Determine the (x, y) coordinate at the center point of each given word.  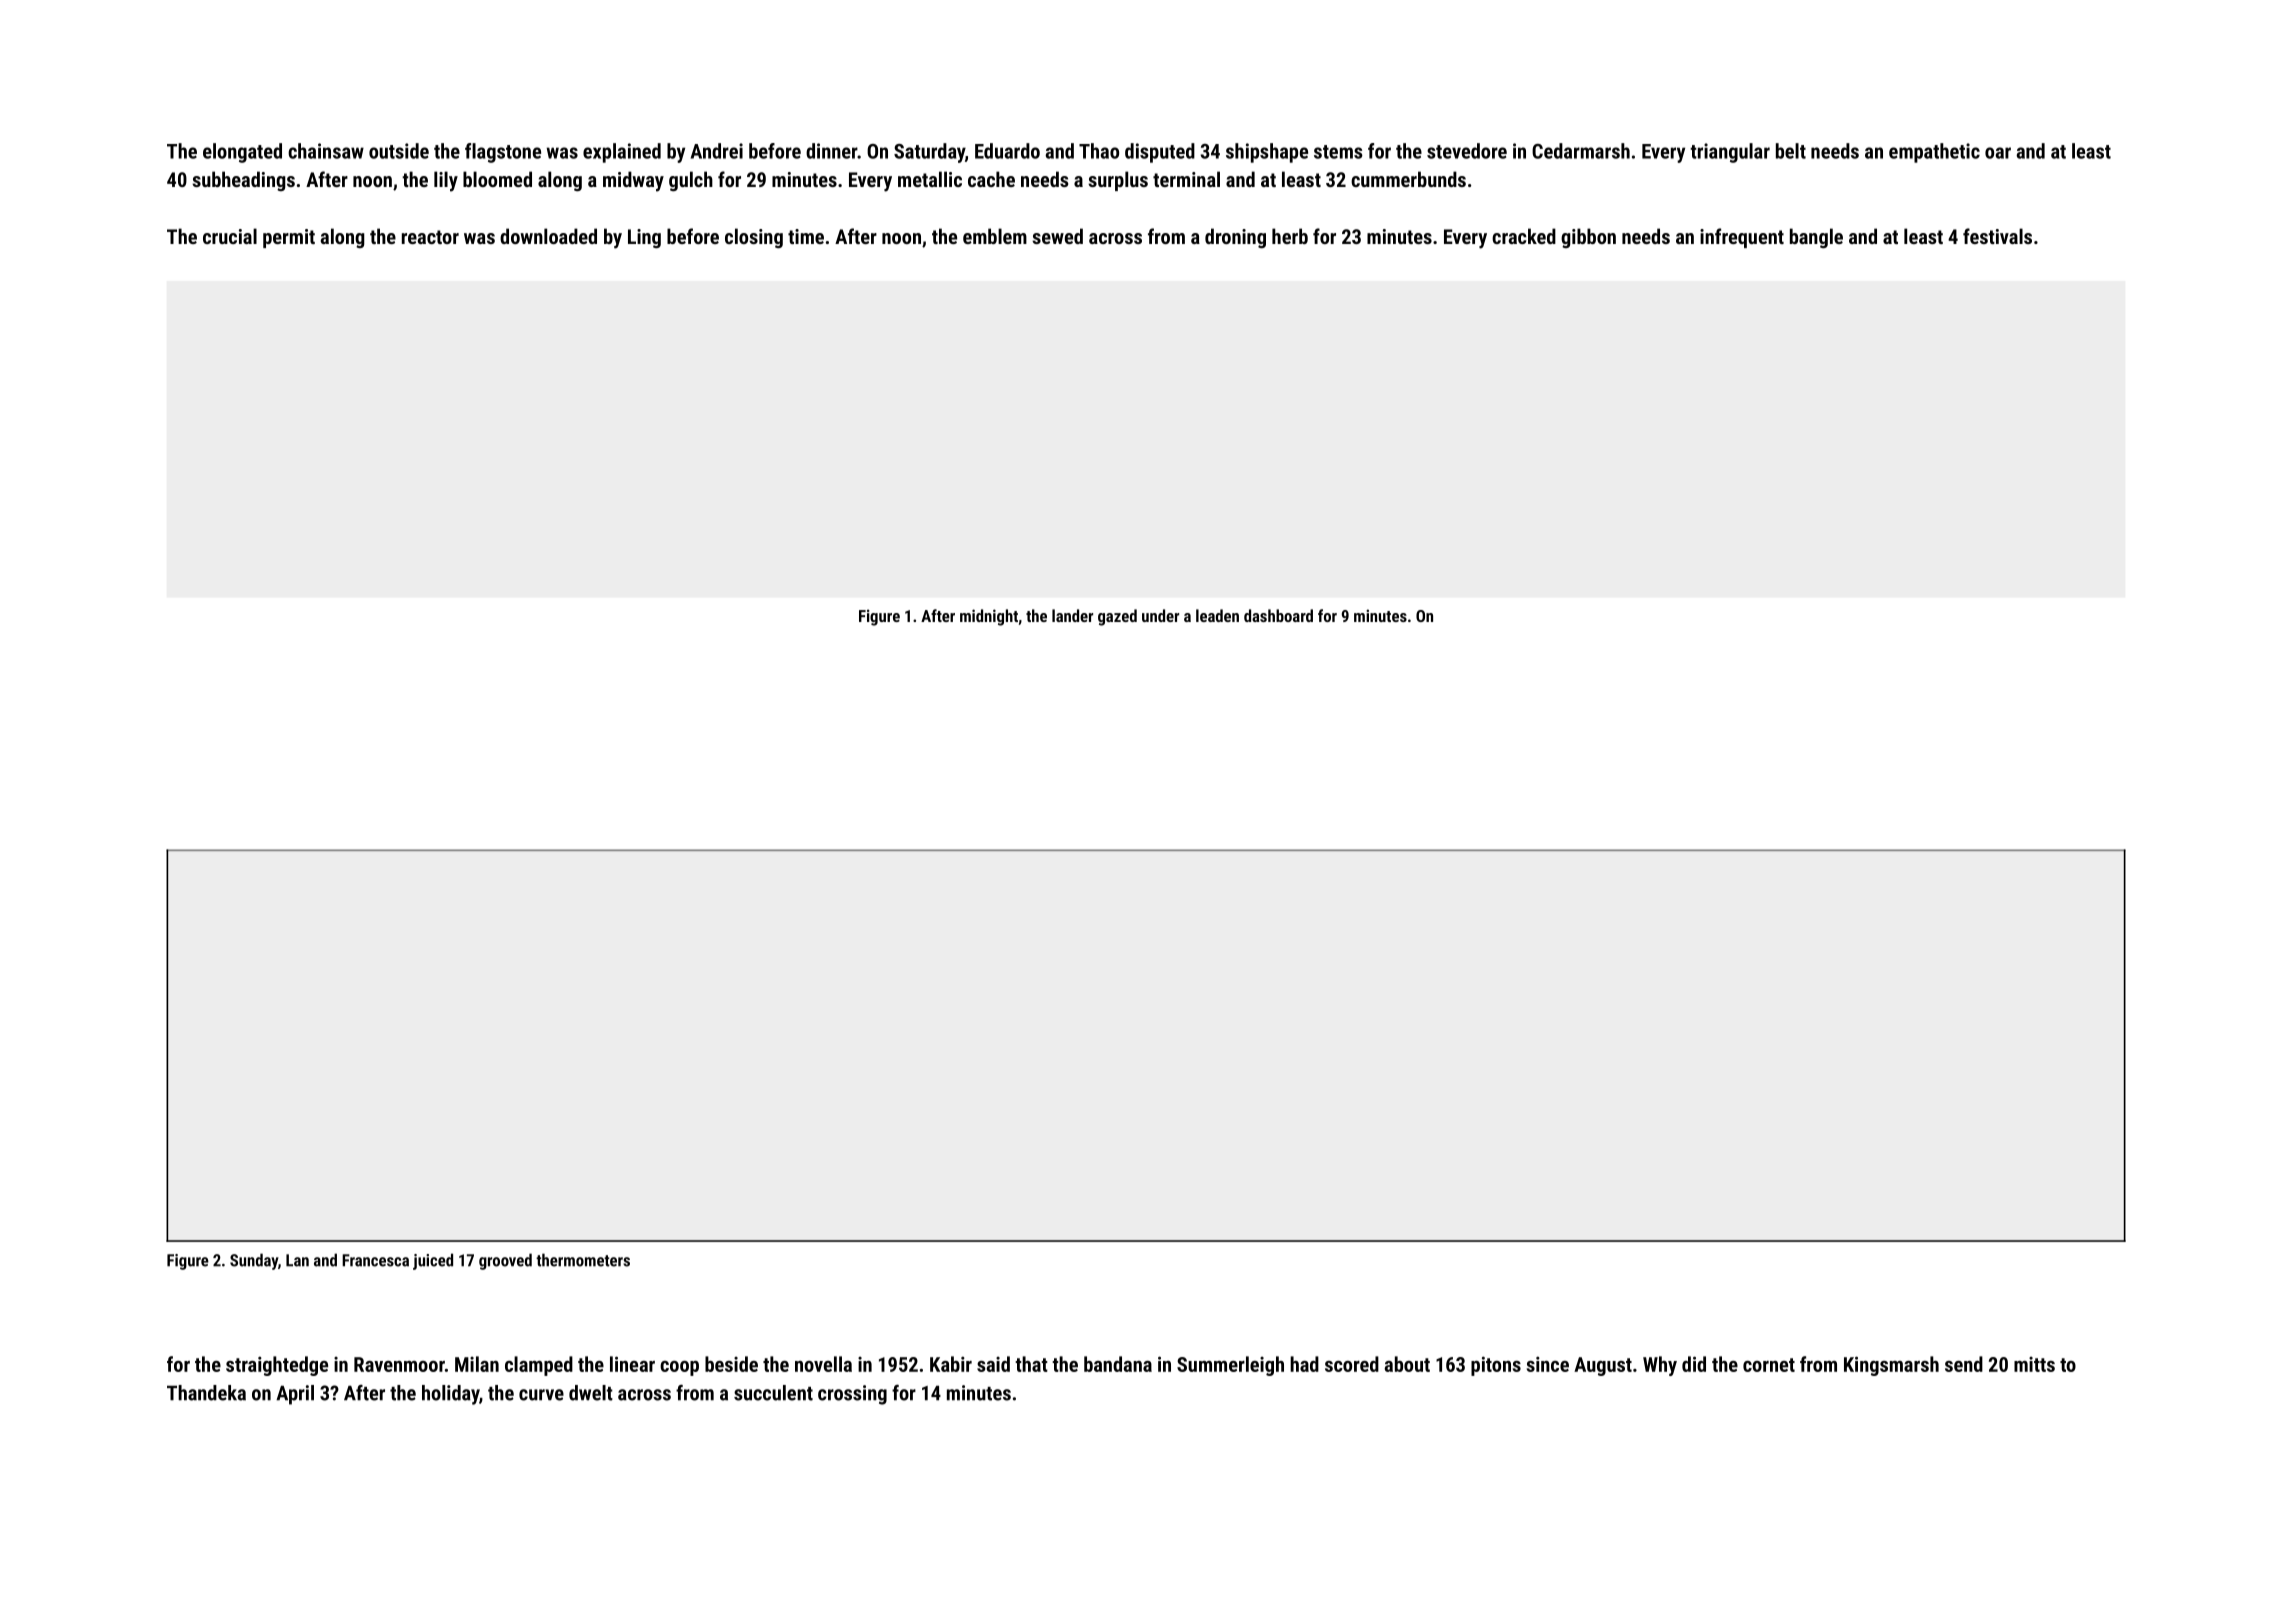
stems (1338, 152)
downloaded (548, 236)
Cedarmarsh (1581, 151)
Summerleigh (1230, 1366)
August (1603, 1366)
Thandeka (206, 1393)
